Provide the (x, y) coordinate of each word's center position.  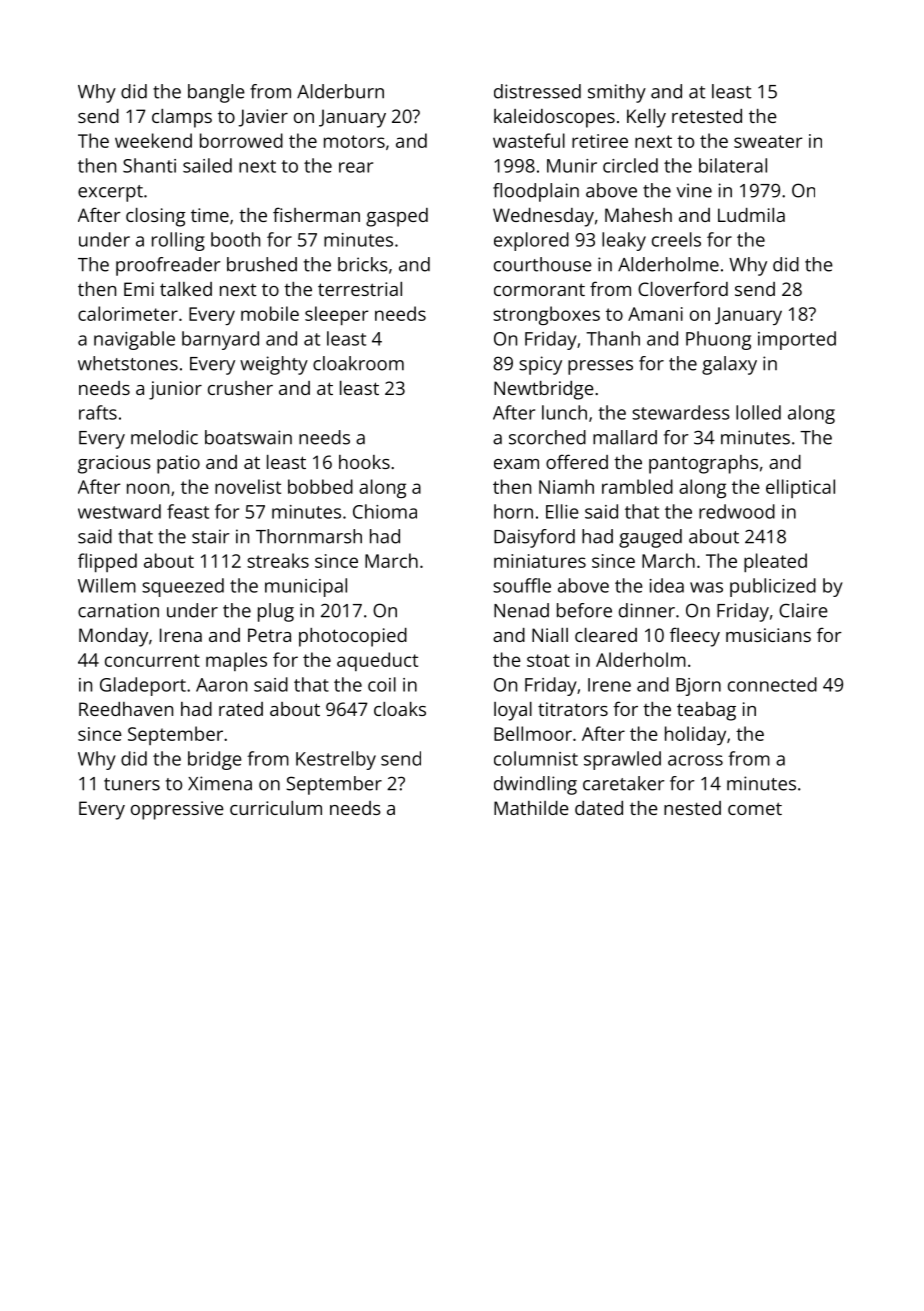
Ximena (220, 783)
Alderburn (340, 91)
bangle (216, 93)
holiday (695, 735)
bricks (363, 264)
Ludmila (751, 215)
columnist (536, 758)
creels (676, 239)
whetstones (128, 363)
